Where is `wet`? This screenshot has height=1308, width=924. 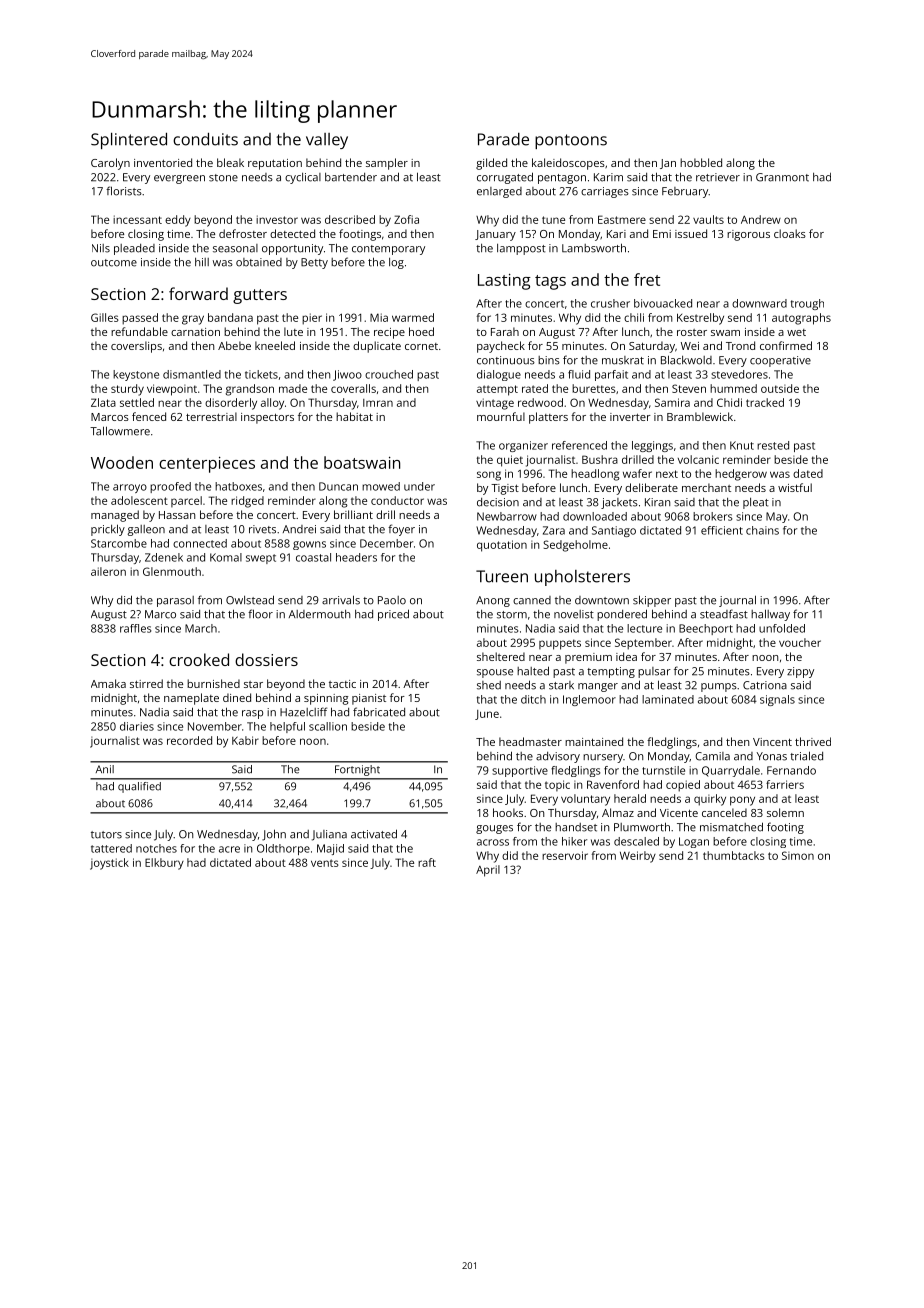 wet is located at coordinates (796, 332).
